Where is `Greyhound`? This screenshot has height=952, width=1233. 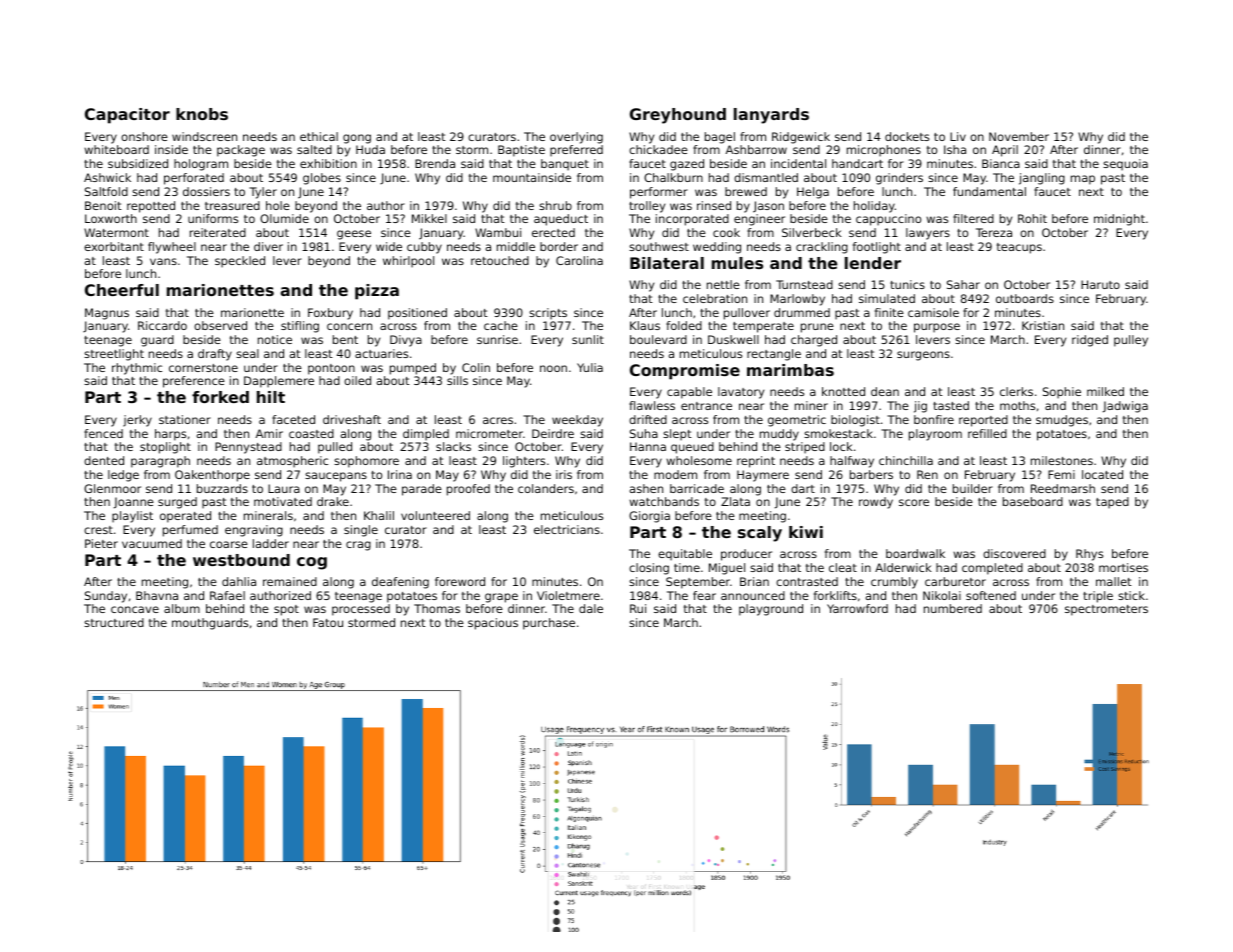 Greyhound is located at coordinates (678, 116).
